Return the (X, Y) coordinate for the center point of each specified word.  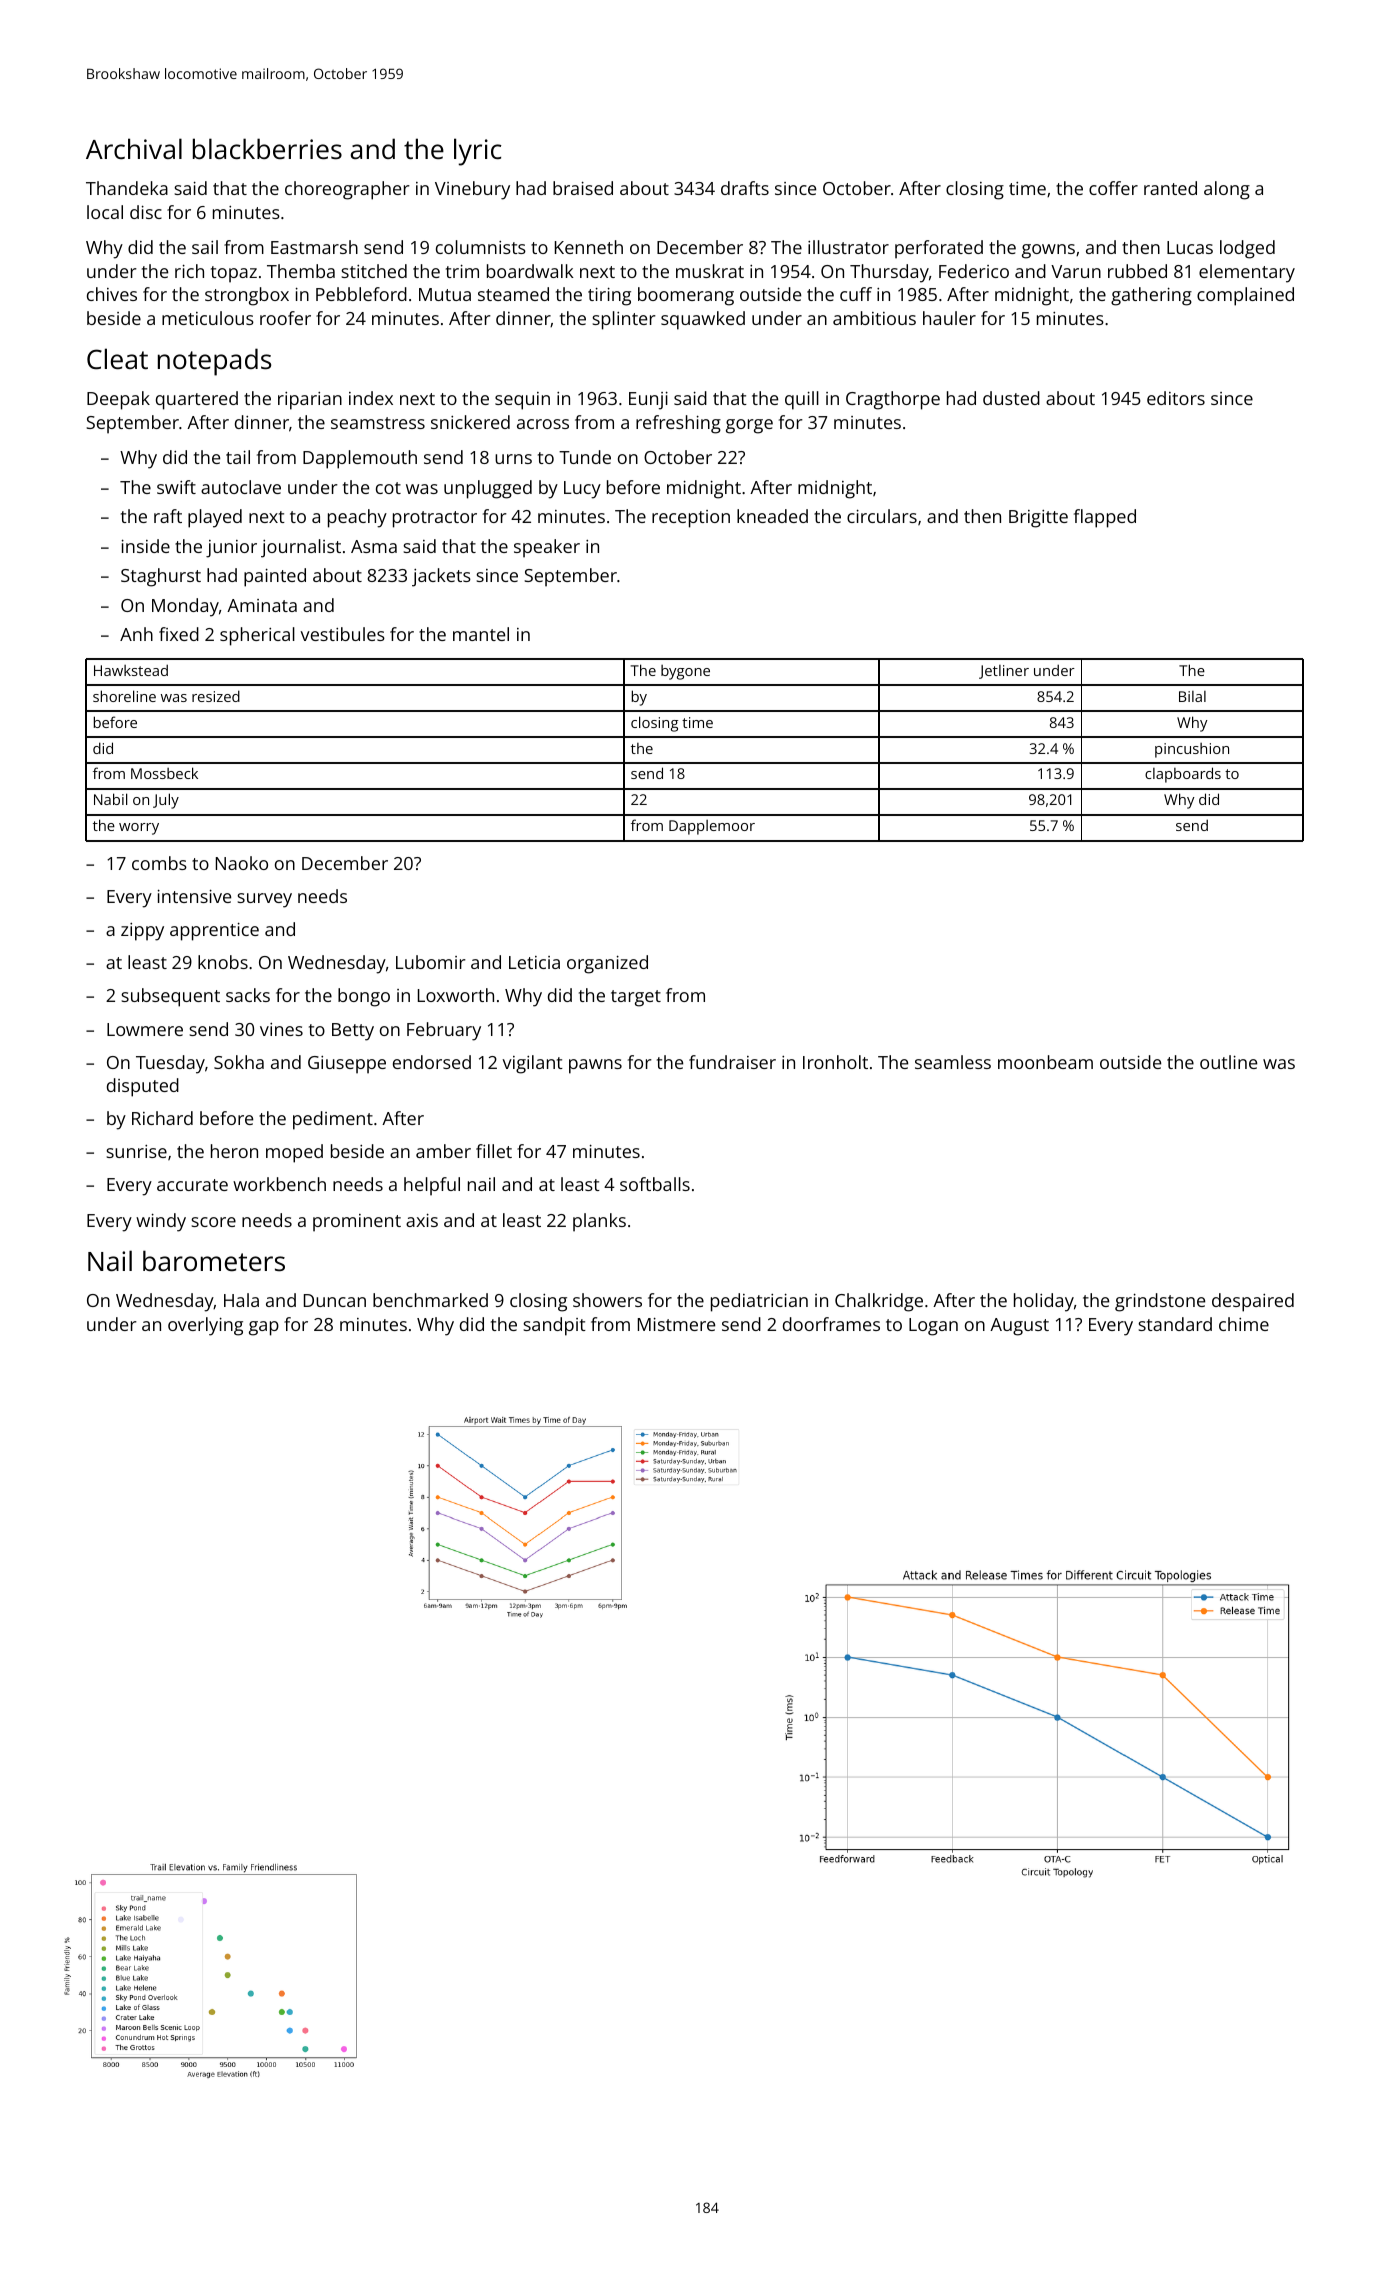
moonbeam (1045, 1062)
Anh (136, 634)
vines (281, 1029)
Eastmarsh (314, 247)
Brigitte (1038, 519)
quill (802, 400)
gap (264, 1328)
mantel (481, 634)
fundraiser (732, 1062)
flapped (1105, 518)
